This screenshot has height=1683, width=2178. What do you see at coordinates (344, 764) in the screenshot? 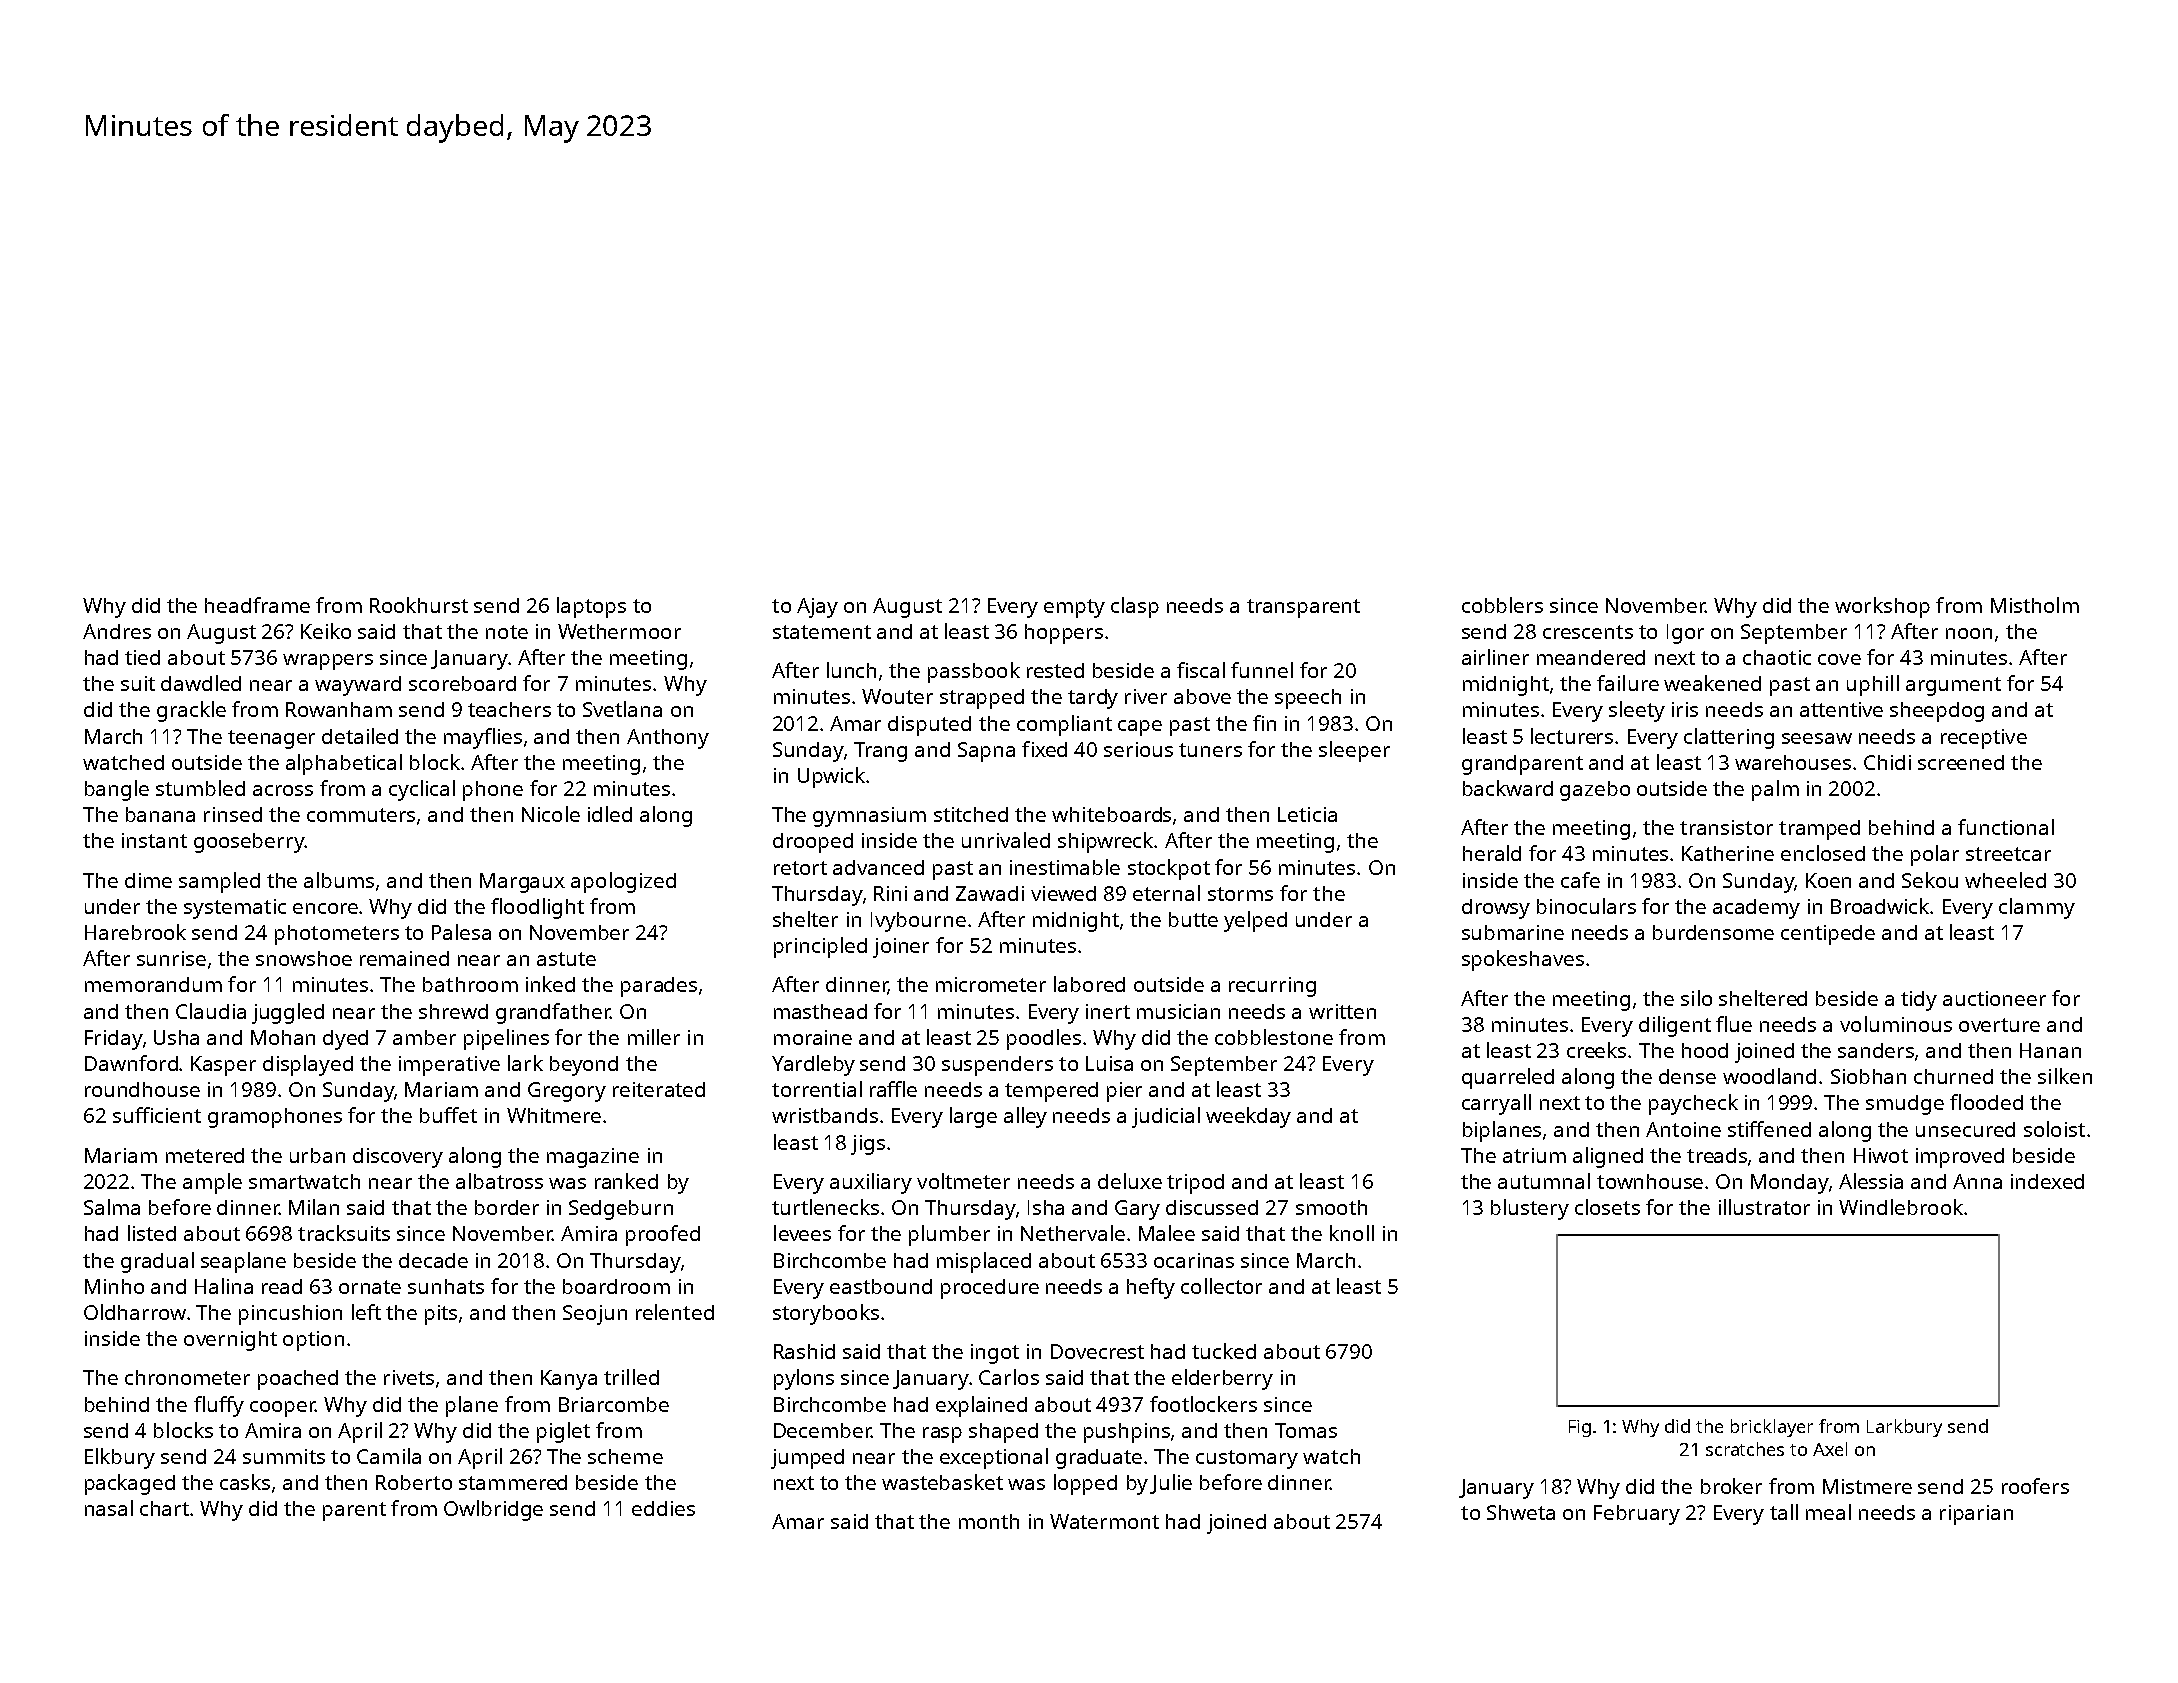
I see `alphabetical` at bounding box center [344, 764].
